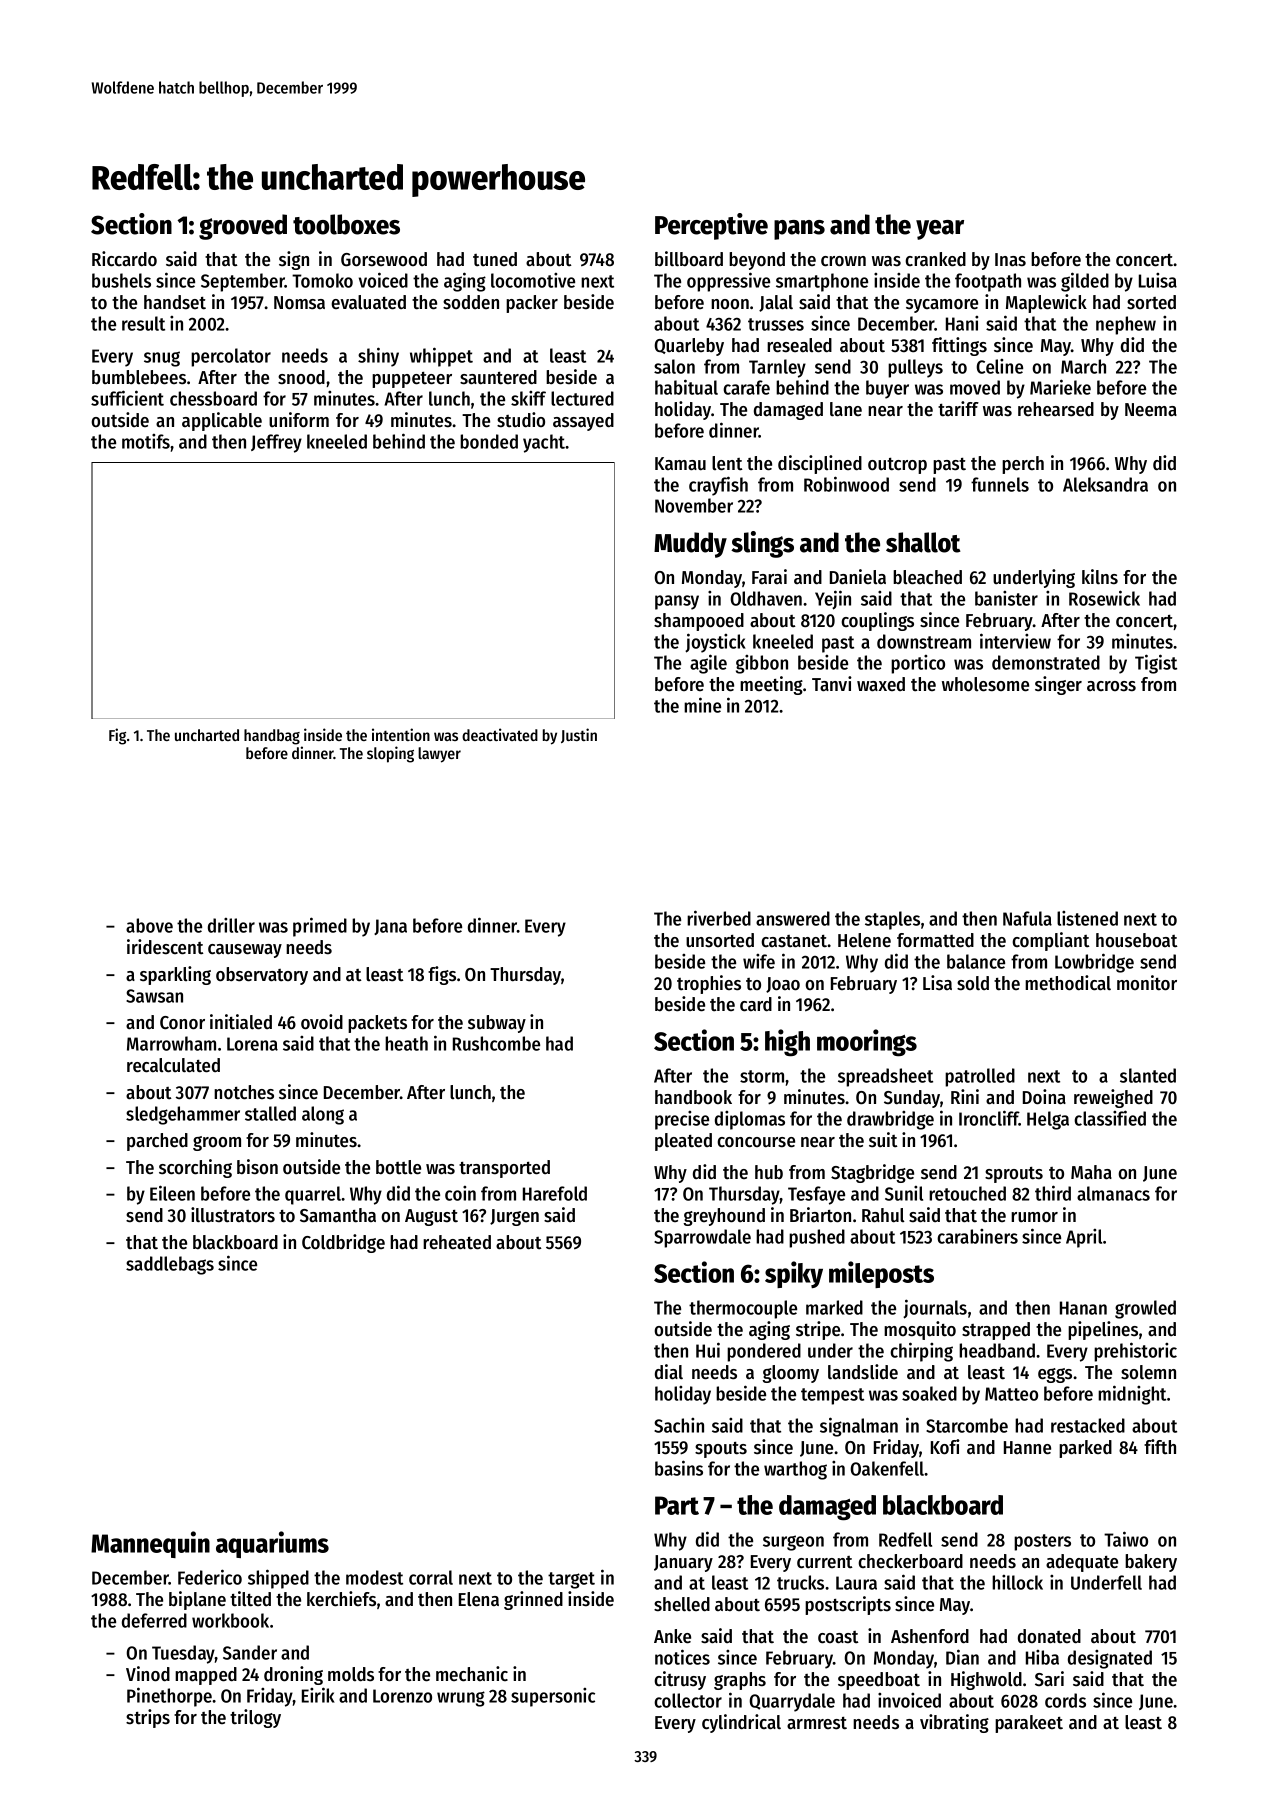 The height and width of the screenshot is (1795, 1269). Describe the element at coordinates (255, 1718) in the screenshot. I see `trilogy` at that location.
